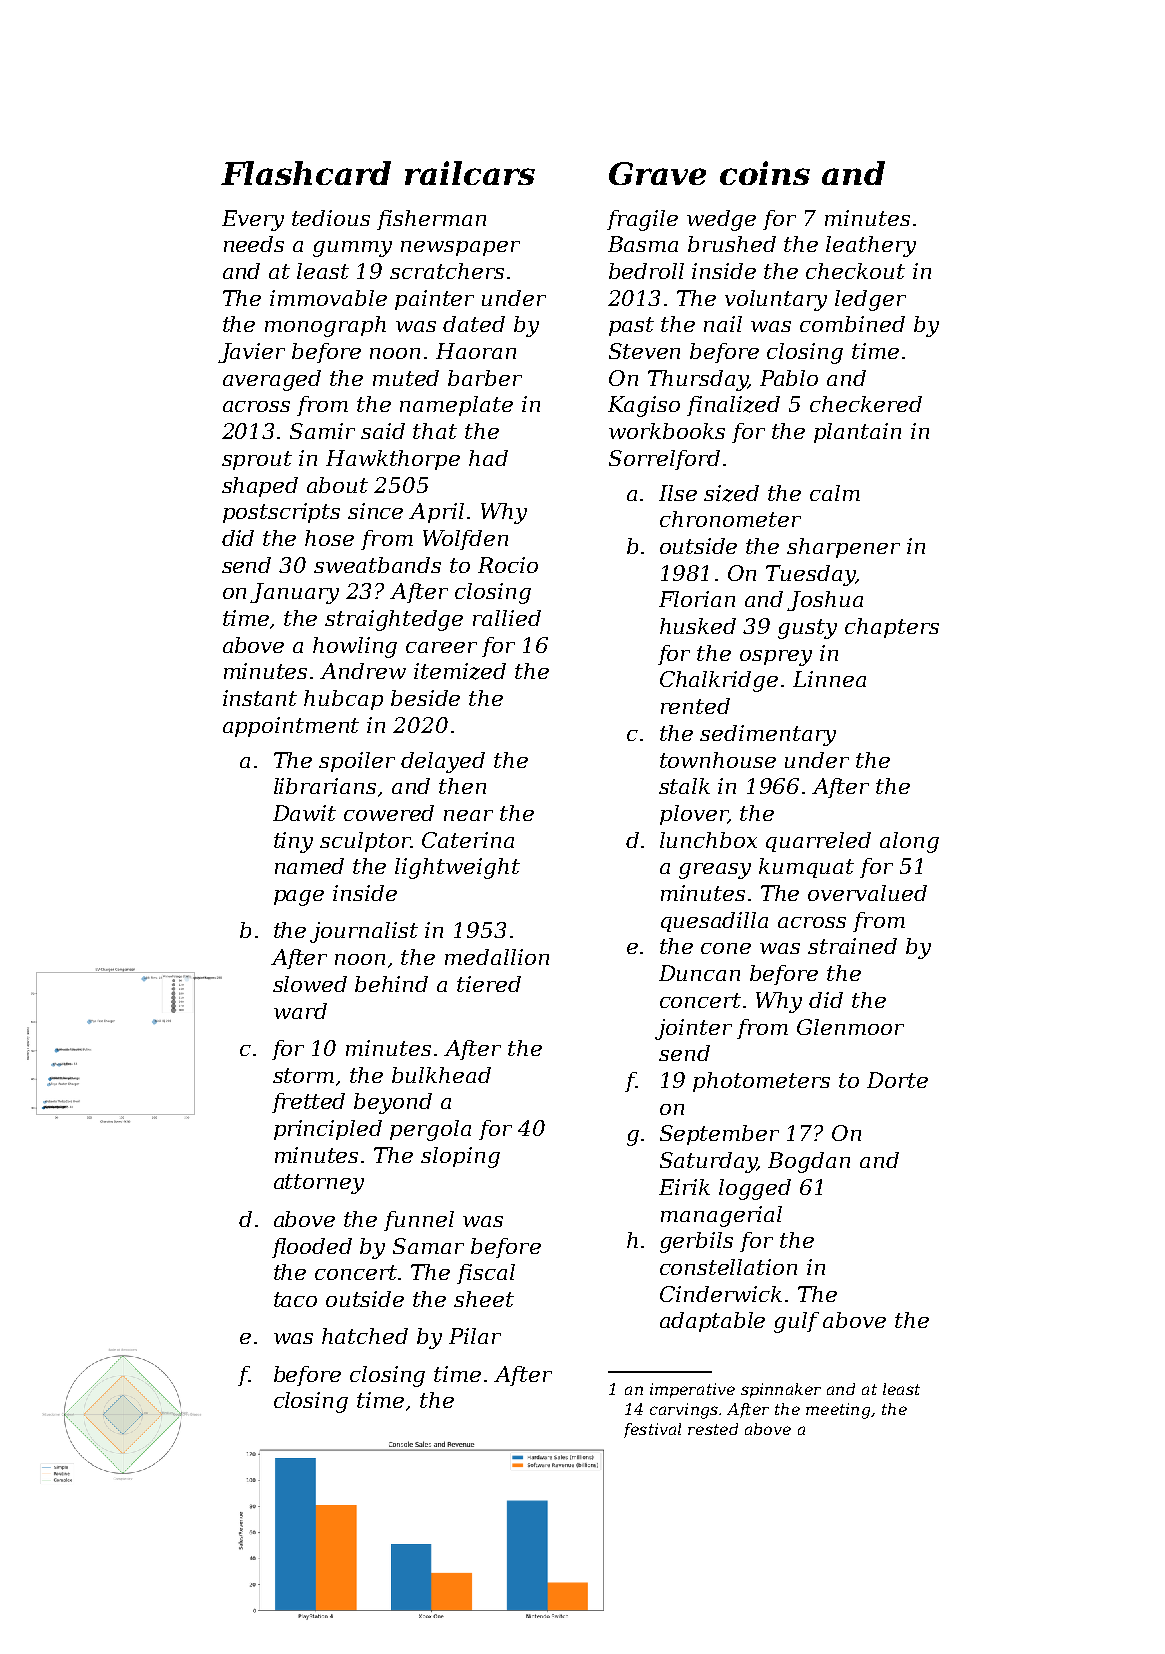 The height and width of the image is (1654, 1165). I want to click on Florian, so click(697, 599).
